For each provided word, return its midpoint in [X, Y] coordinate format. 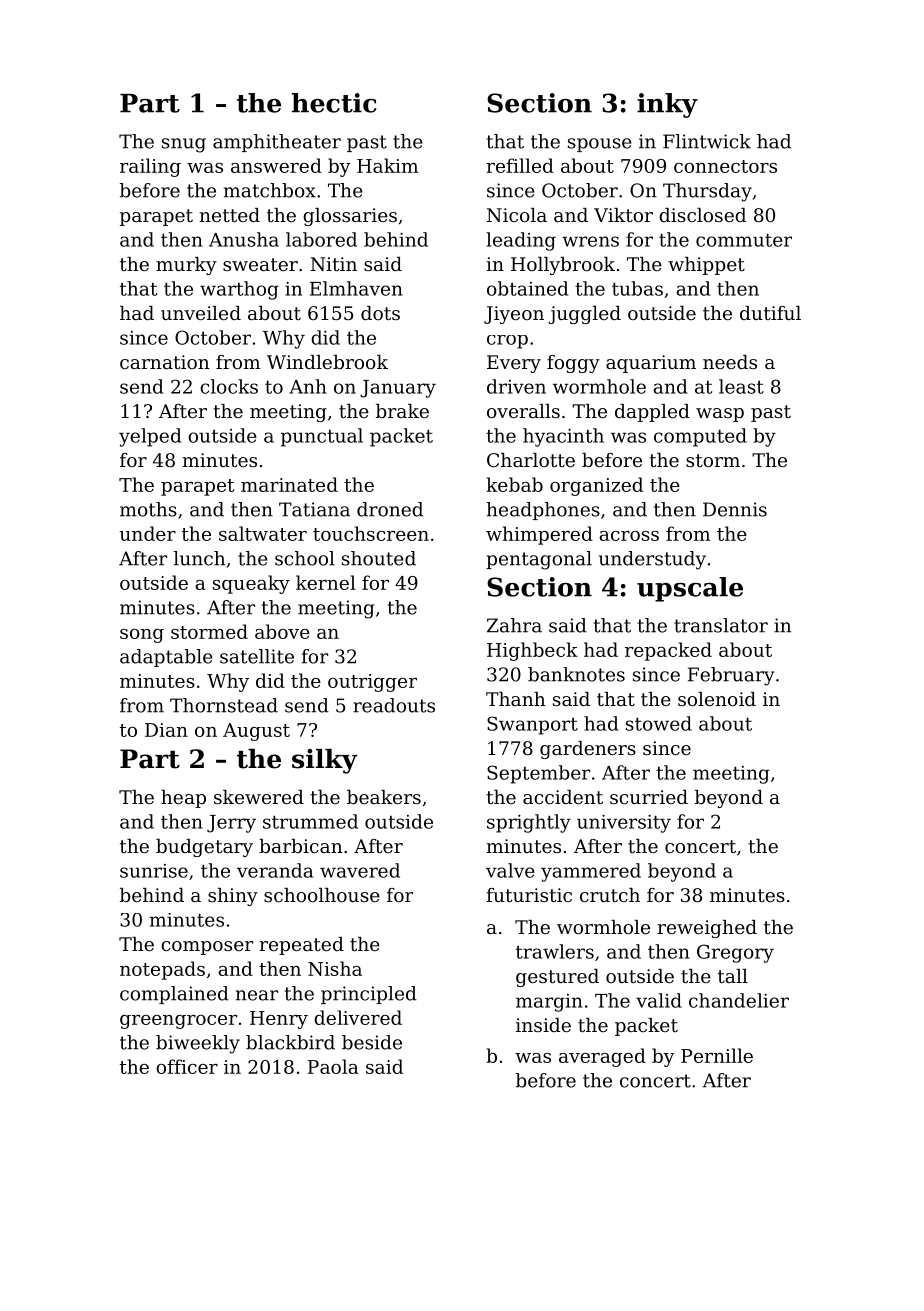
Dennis [735, 509]
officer [187, 1066]
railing [150, 167]
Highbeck [532, 651]
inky [667, 105]
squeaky [251, 584]
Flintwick [707, 141]
